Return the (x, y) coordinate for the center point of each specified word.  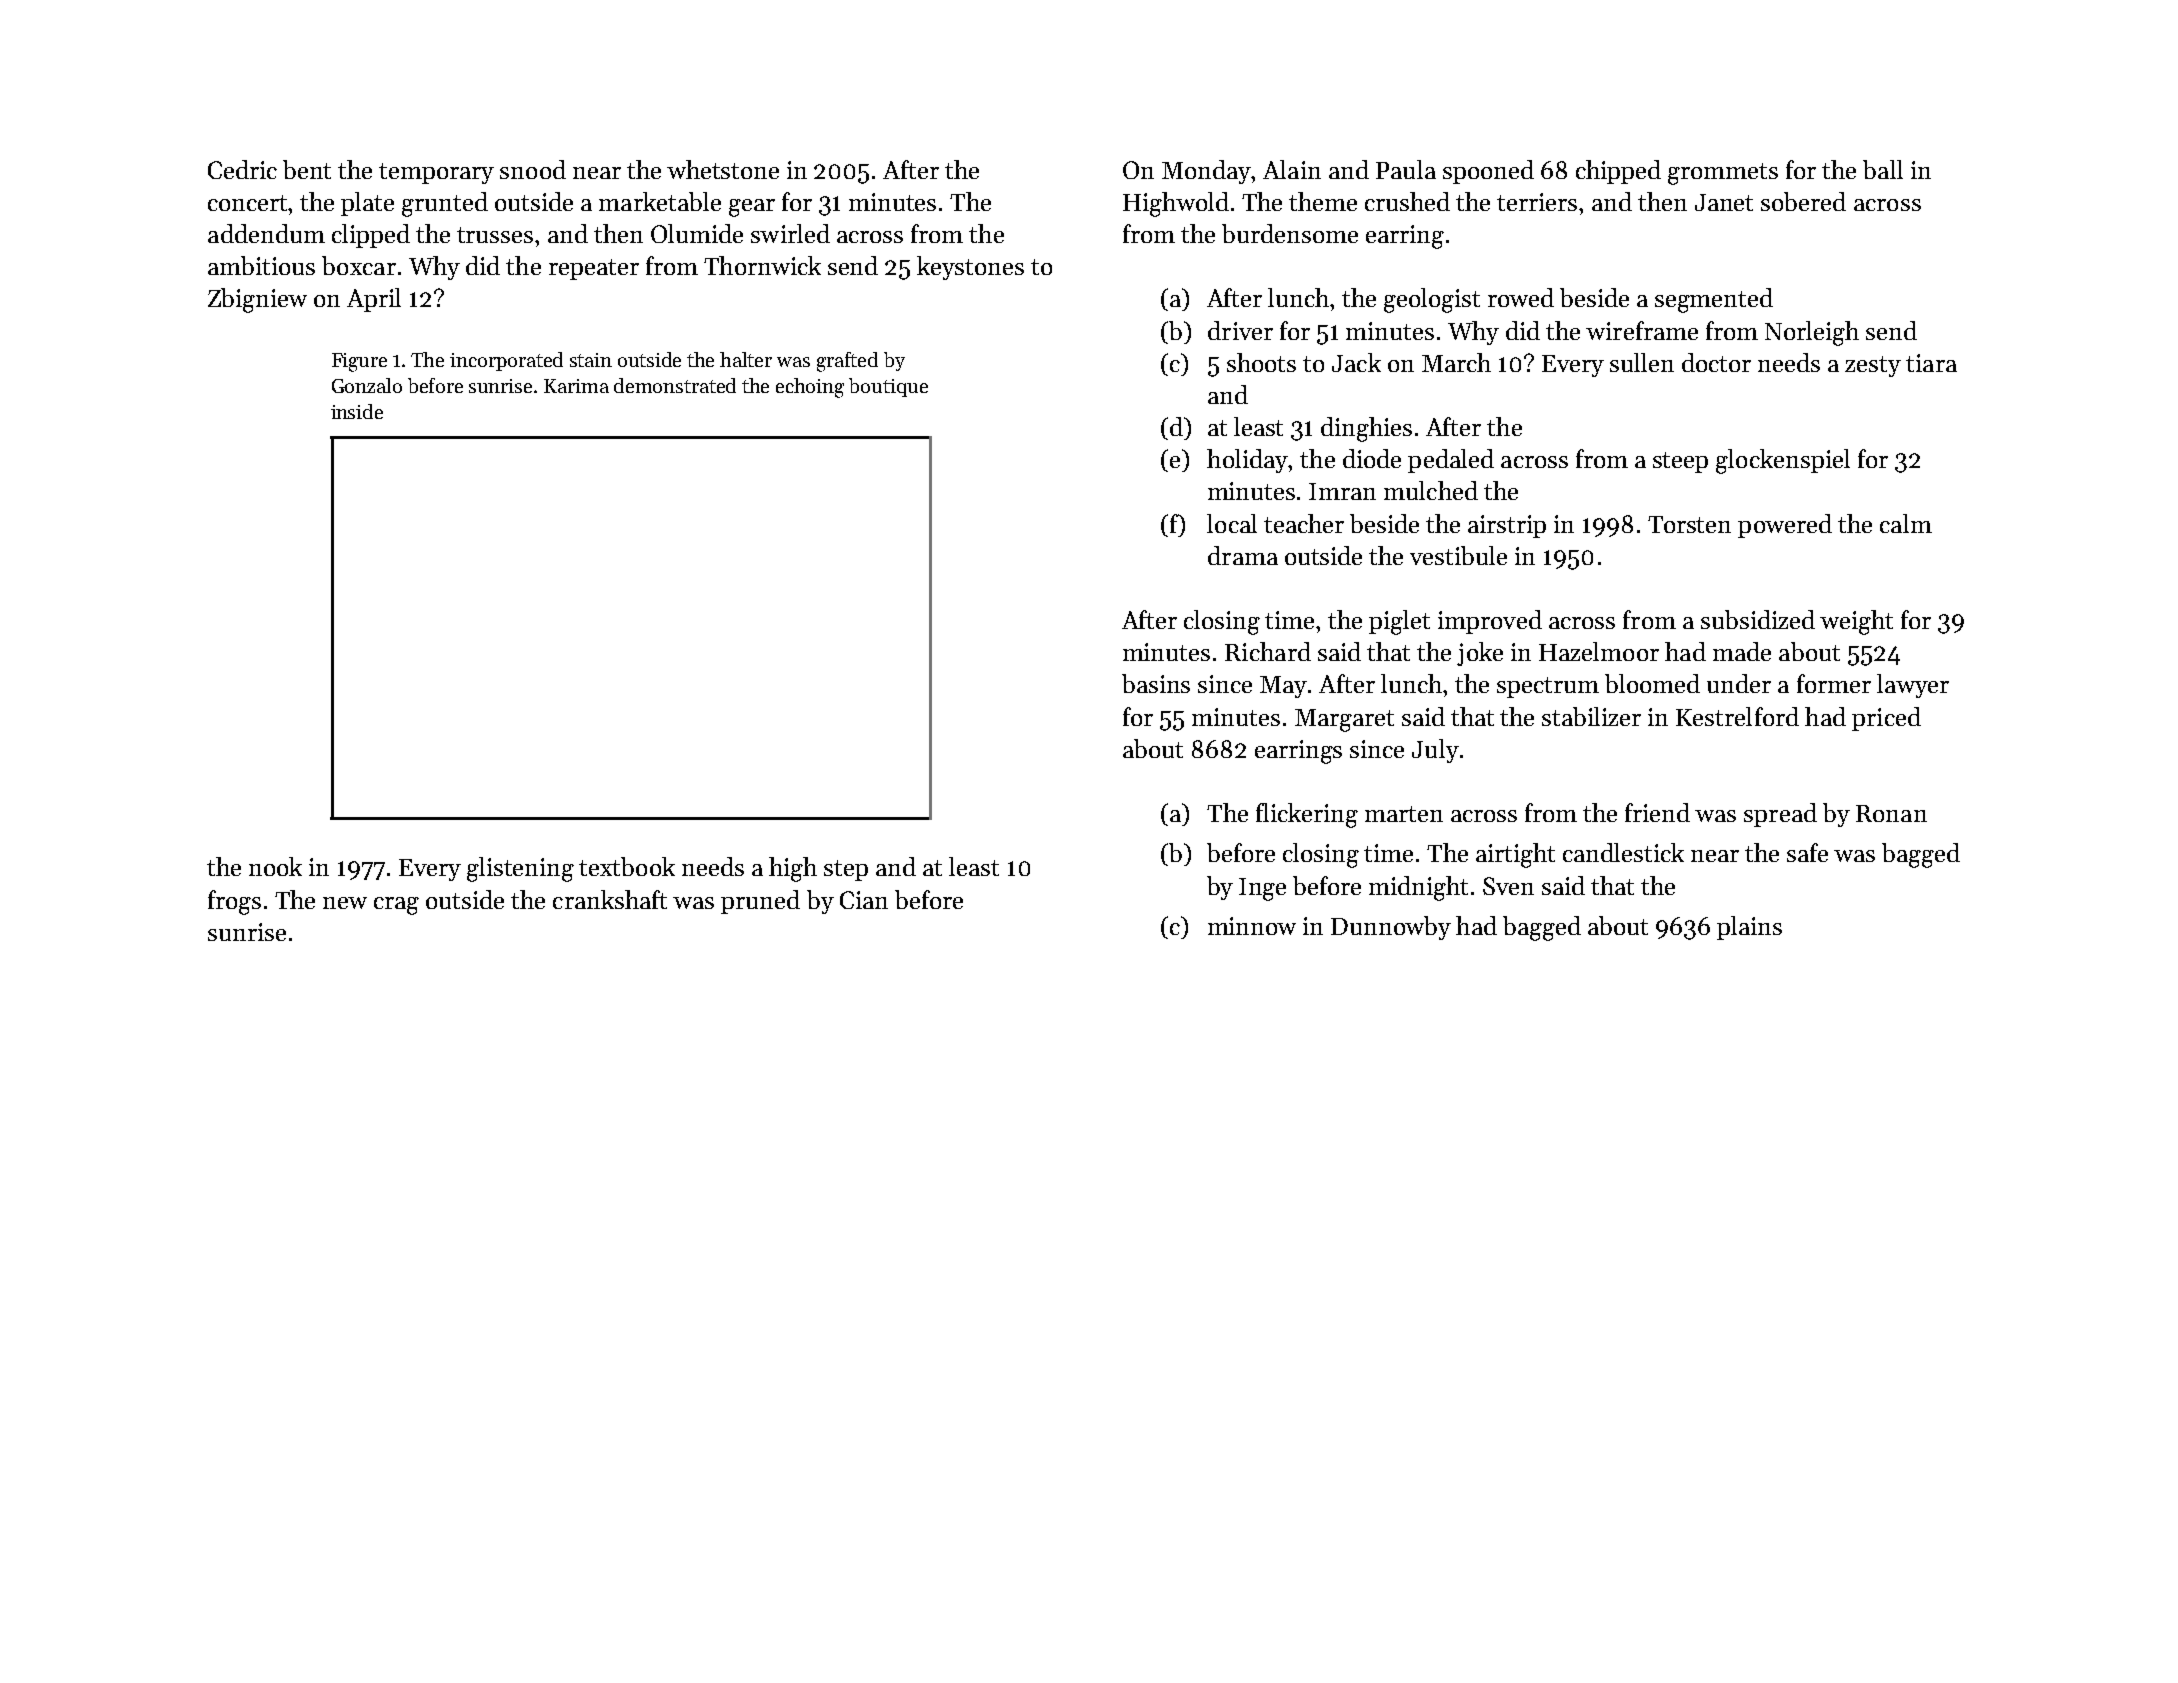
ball (1883, 169)
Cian (864, 900)
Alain (1292, 169)
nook (275, 866)
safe (1807, 852)
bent (307, 169)
